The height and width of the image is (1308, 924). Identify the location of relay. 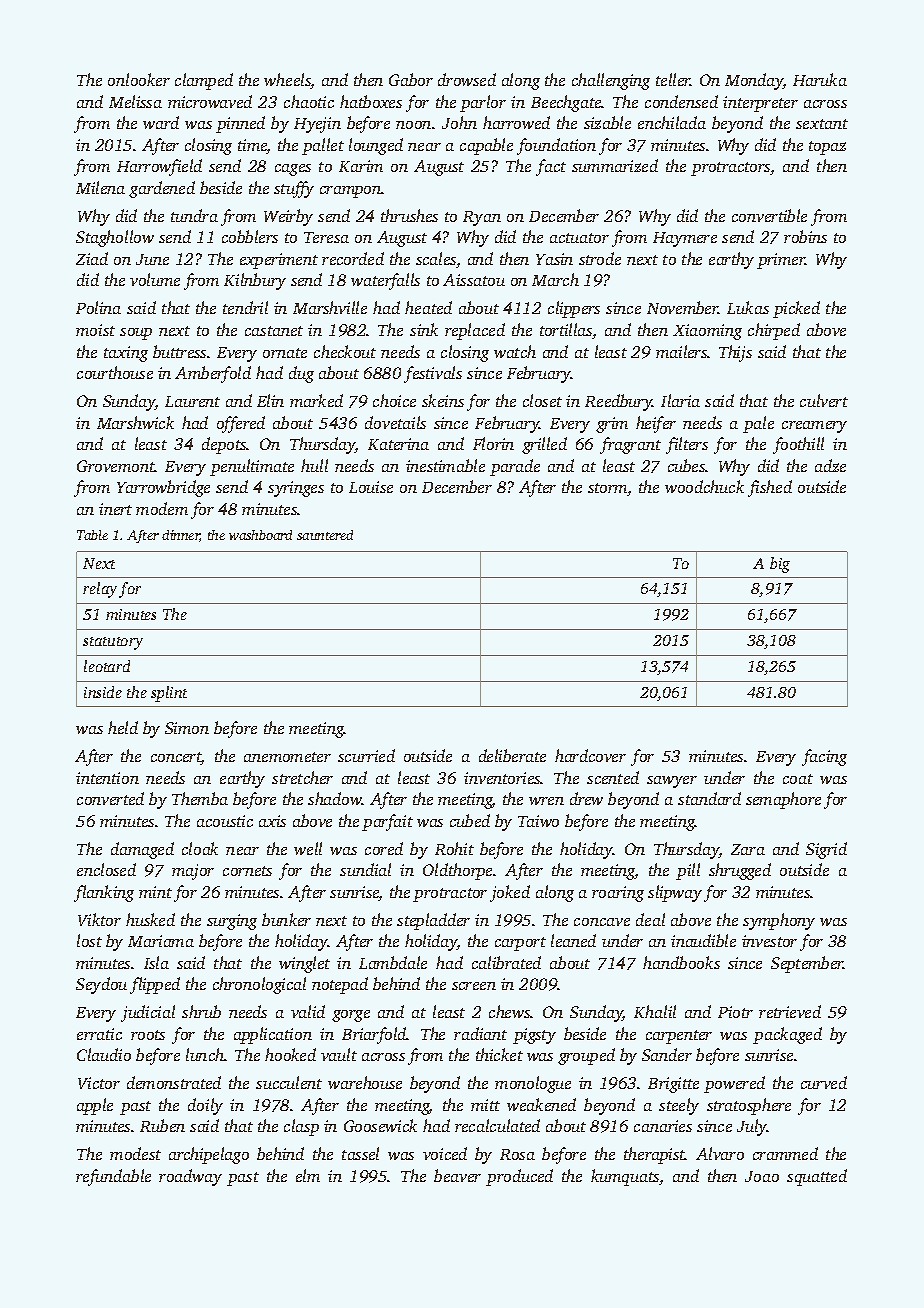
(100, 590).
